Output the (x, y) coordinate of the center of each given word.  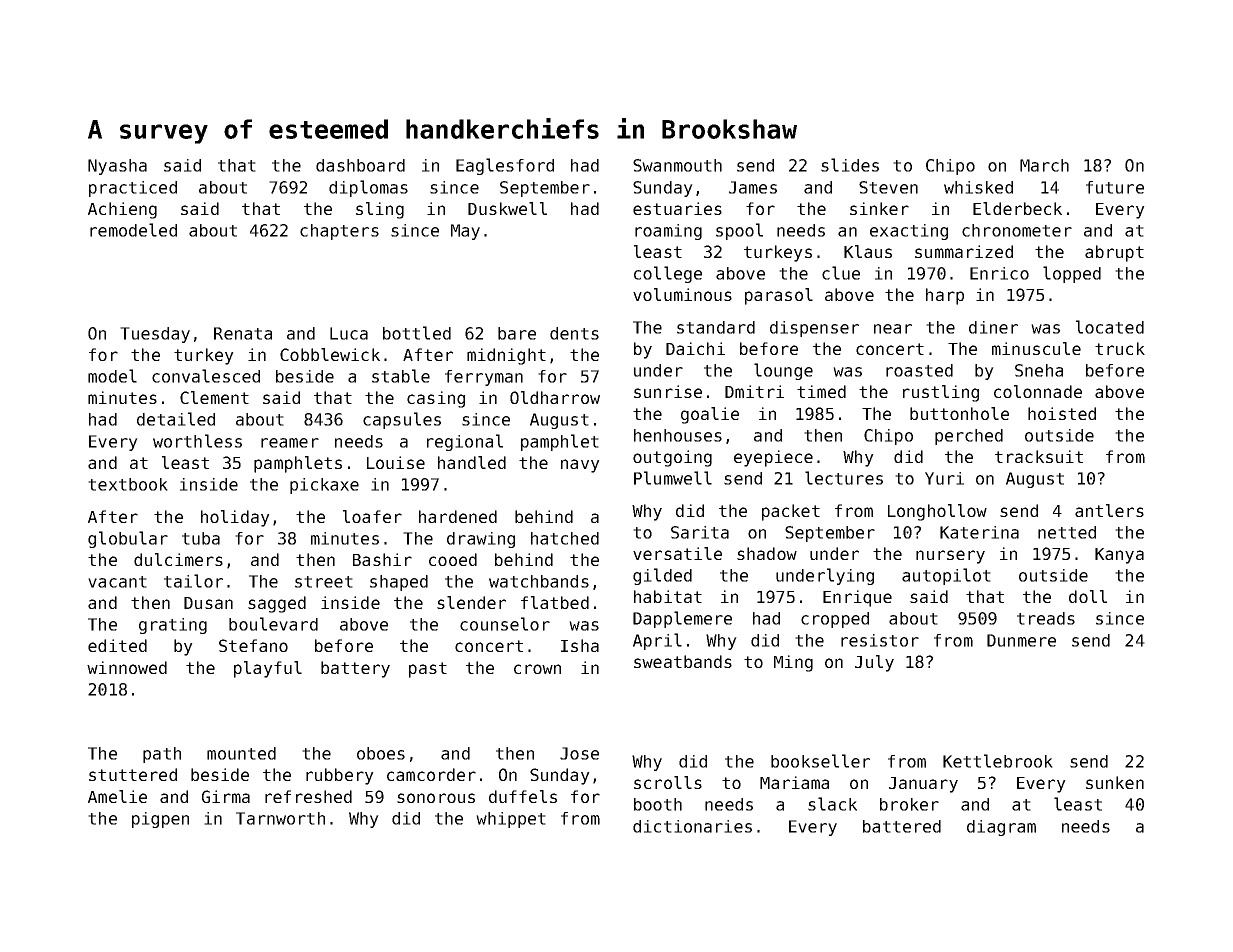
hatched (565, 538)
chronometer (1017, 230)
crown (537, 669)
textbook (128, 484)
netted (1067, 532)
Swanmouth (677, 165)
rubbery (340, 776)
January (923, 785)
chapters (339, 232)
